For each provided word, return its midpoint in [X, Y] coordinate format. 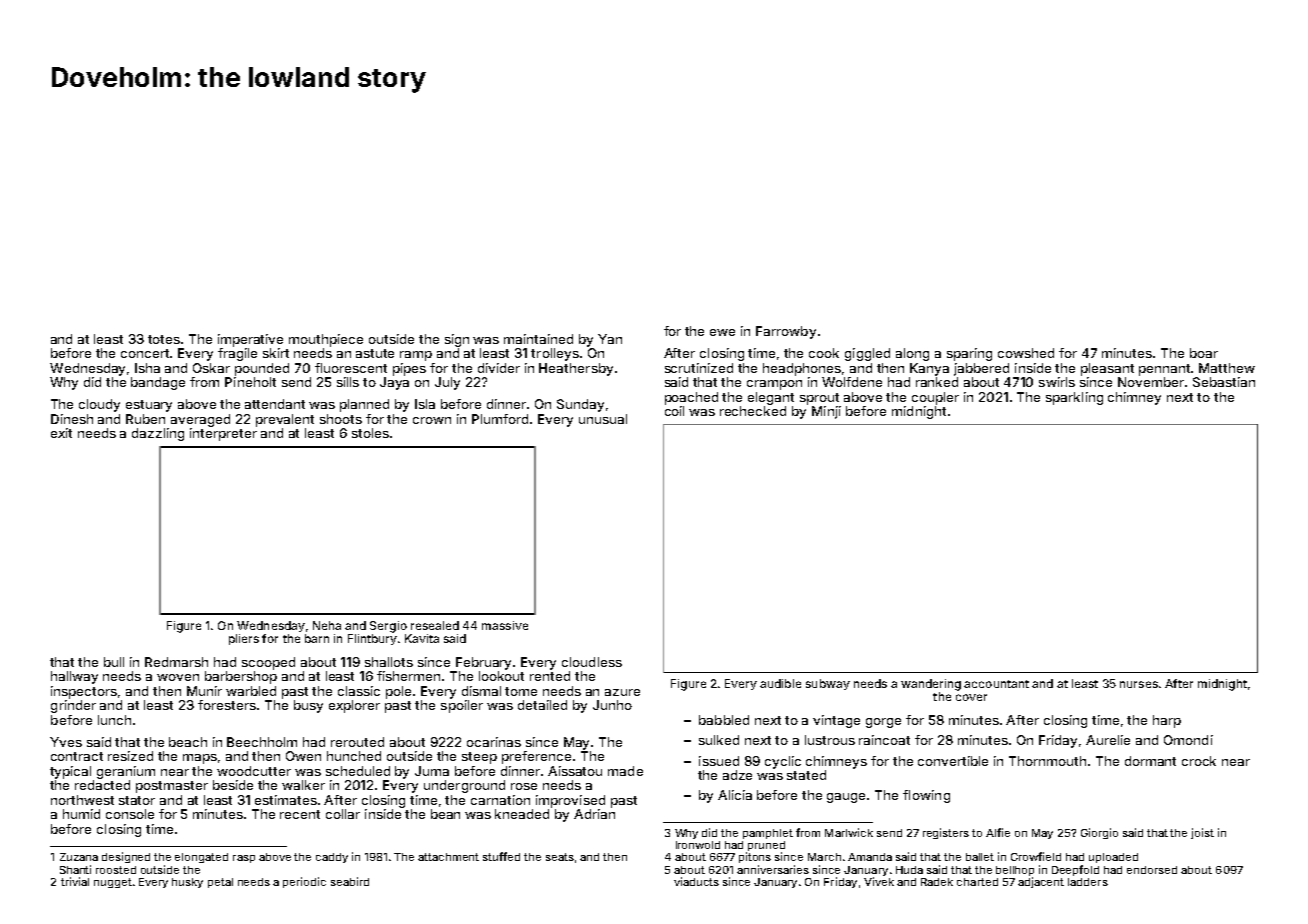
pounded [262, 369]
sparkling [1074, 398]
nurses [1139, 684]
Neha [327, 625]
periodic [304, 882]
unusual [603, 419]
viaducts [696, 881]
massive [505, 625]
